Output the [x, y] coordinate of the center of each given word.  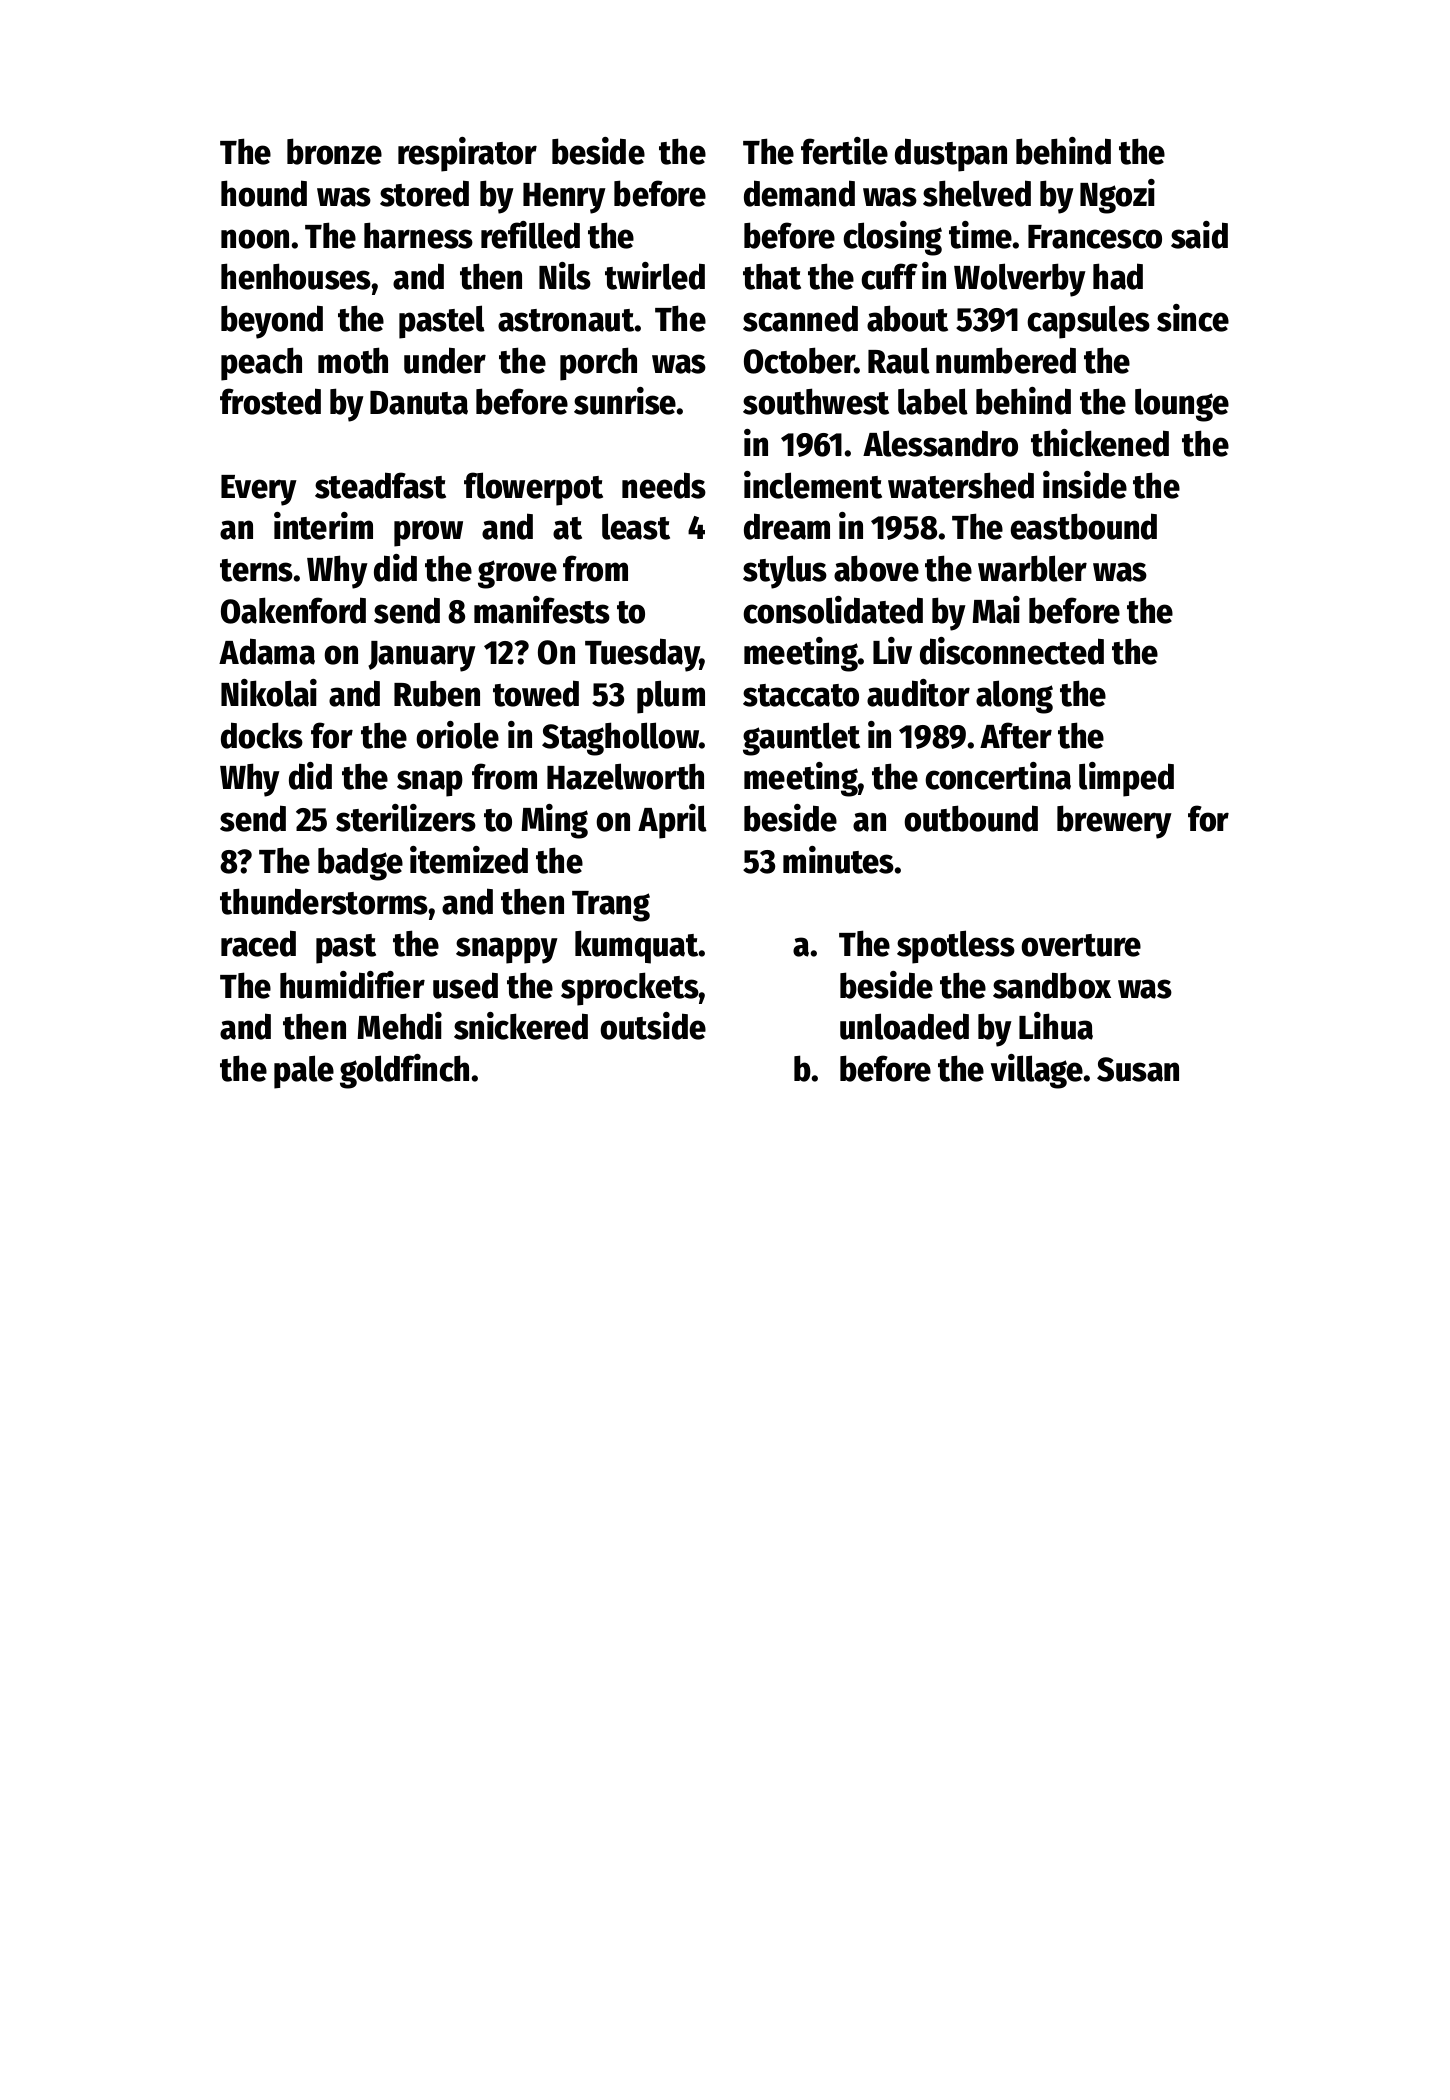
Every [259, 490]
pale [304, 1072]
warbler [1032, 568]
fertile [844, 151]
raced [258, 943]
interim [323, 526]
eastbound [1083, 526]
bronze [334, 151]
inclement [813, 485]
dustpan [951, 155]
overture [1081, 945]
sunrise [625, 401]
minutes [839, 860]
